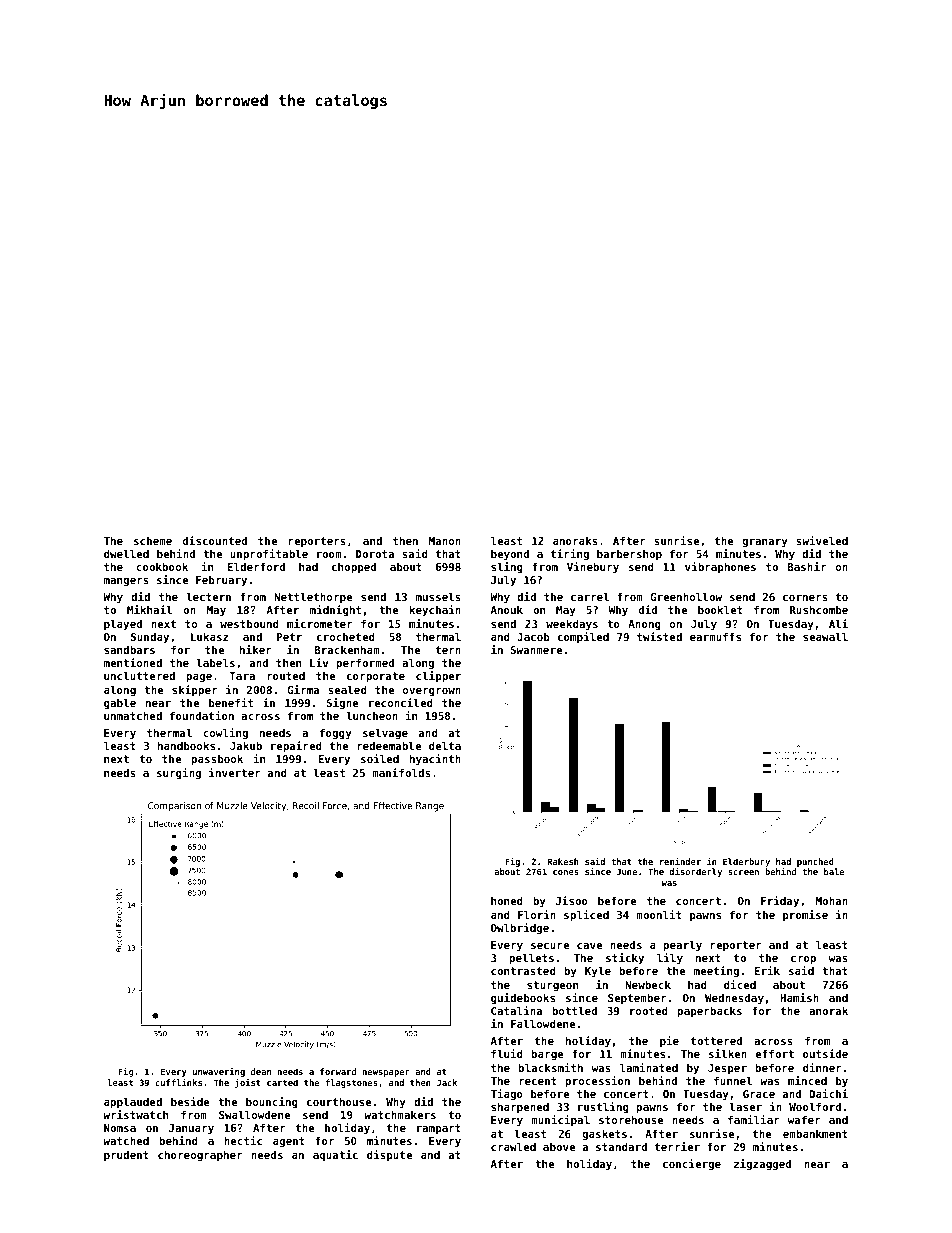 The height and width of the image is (1233, 952). What do you see at coordinates (133, 715) in the image?
I see `unmatched` at bounding box center [133, 715].
